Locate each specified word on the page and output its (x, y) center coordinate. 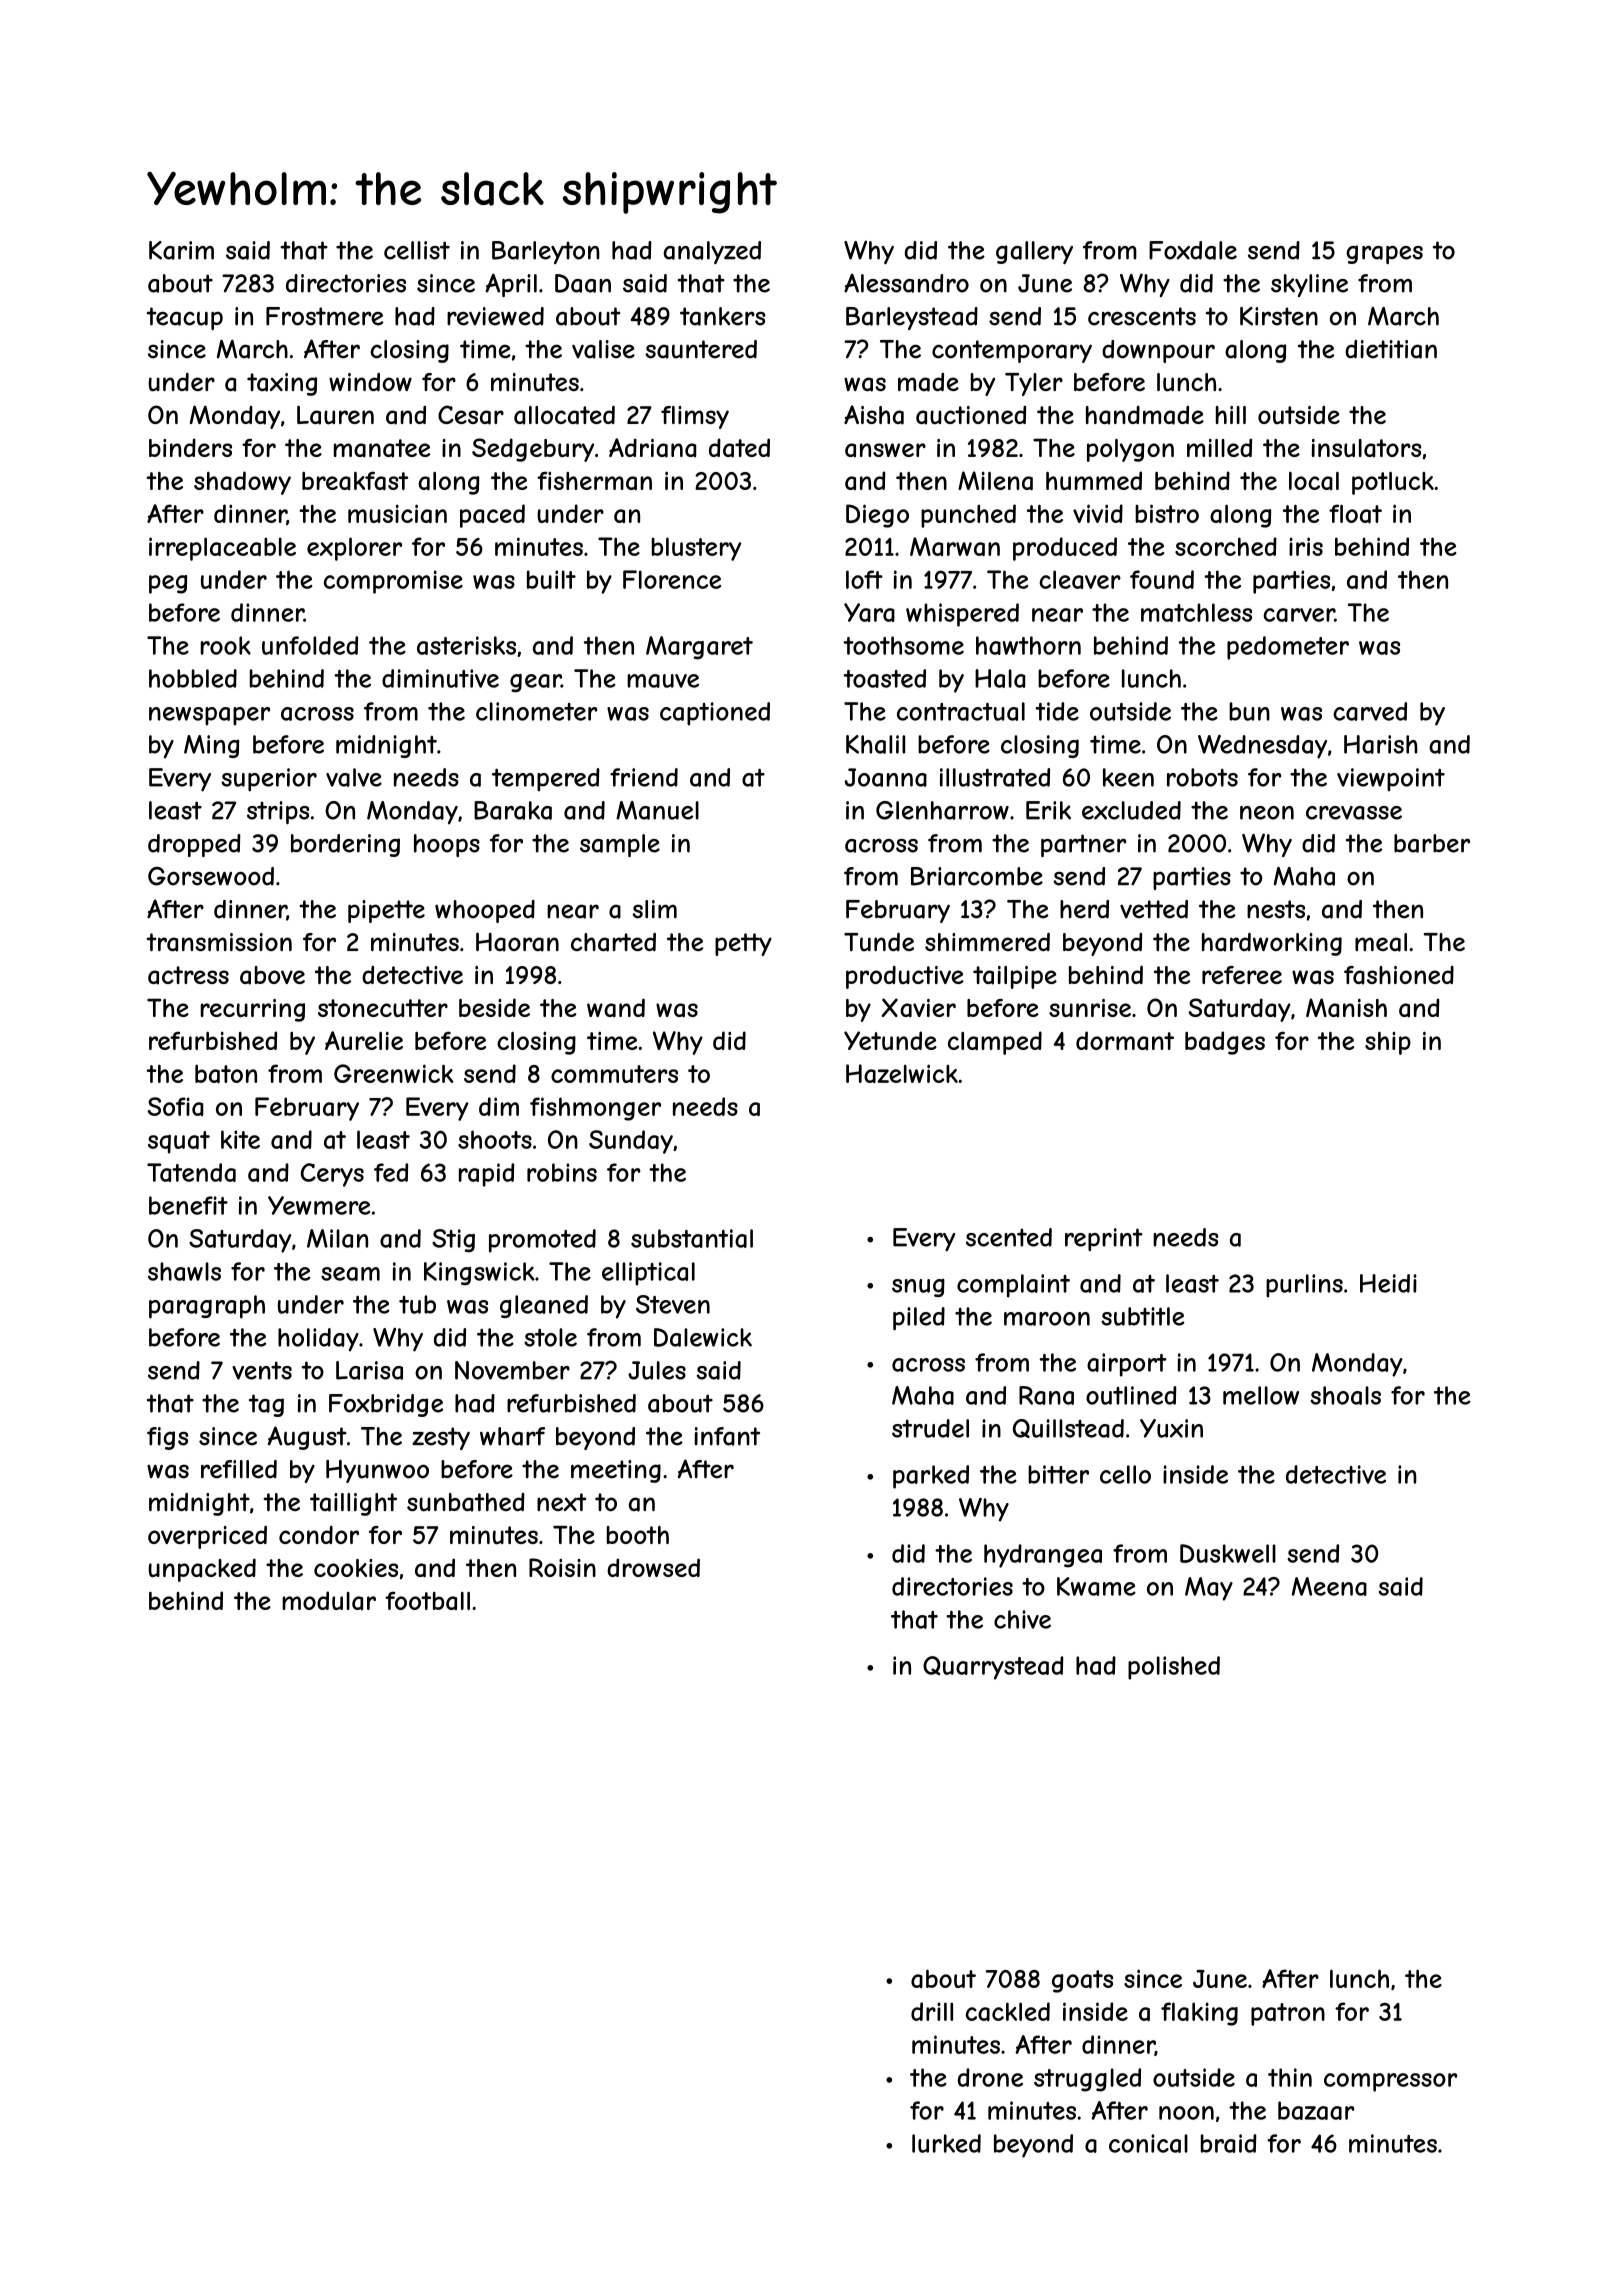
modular (329, 1600)
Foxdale (1193, 250)
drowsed (653, 1567)
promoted (542, 1241)
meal (1381, 942)
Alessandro (906, 283)
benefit (188, 1205)
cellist (417, 250)
